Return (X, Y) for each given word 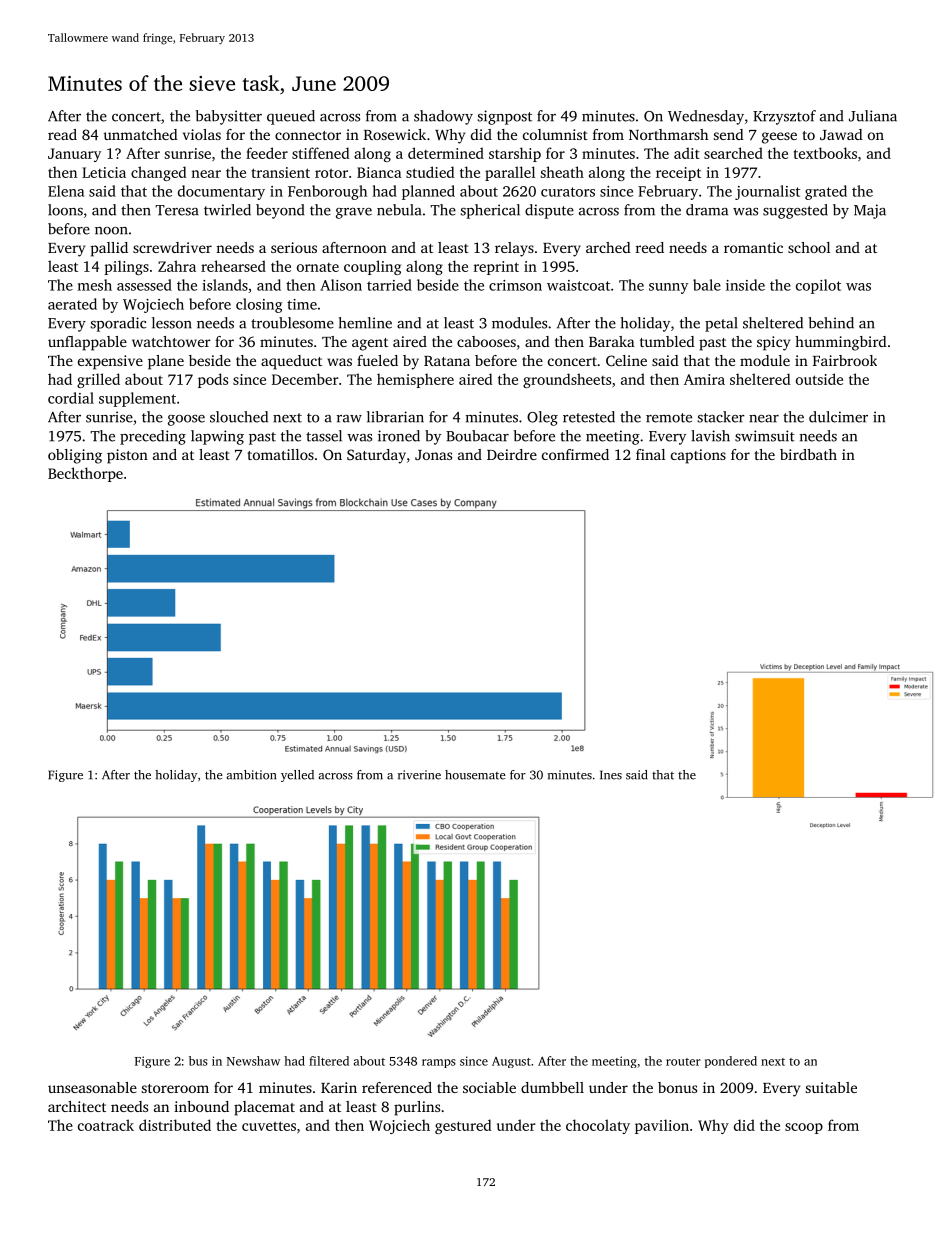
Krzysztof (784, 117)
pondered (731, 1062)
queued (291, 117)
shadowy (443, 117)
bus (198, 1061)
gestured (463, 1126)
